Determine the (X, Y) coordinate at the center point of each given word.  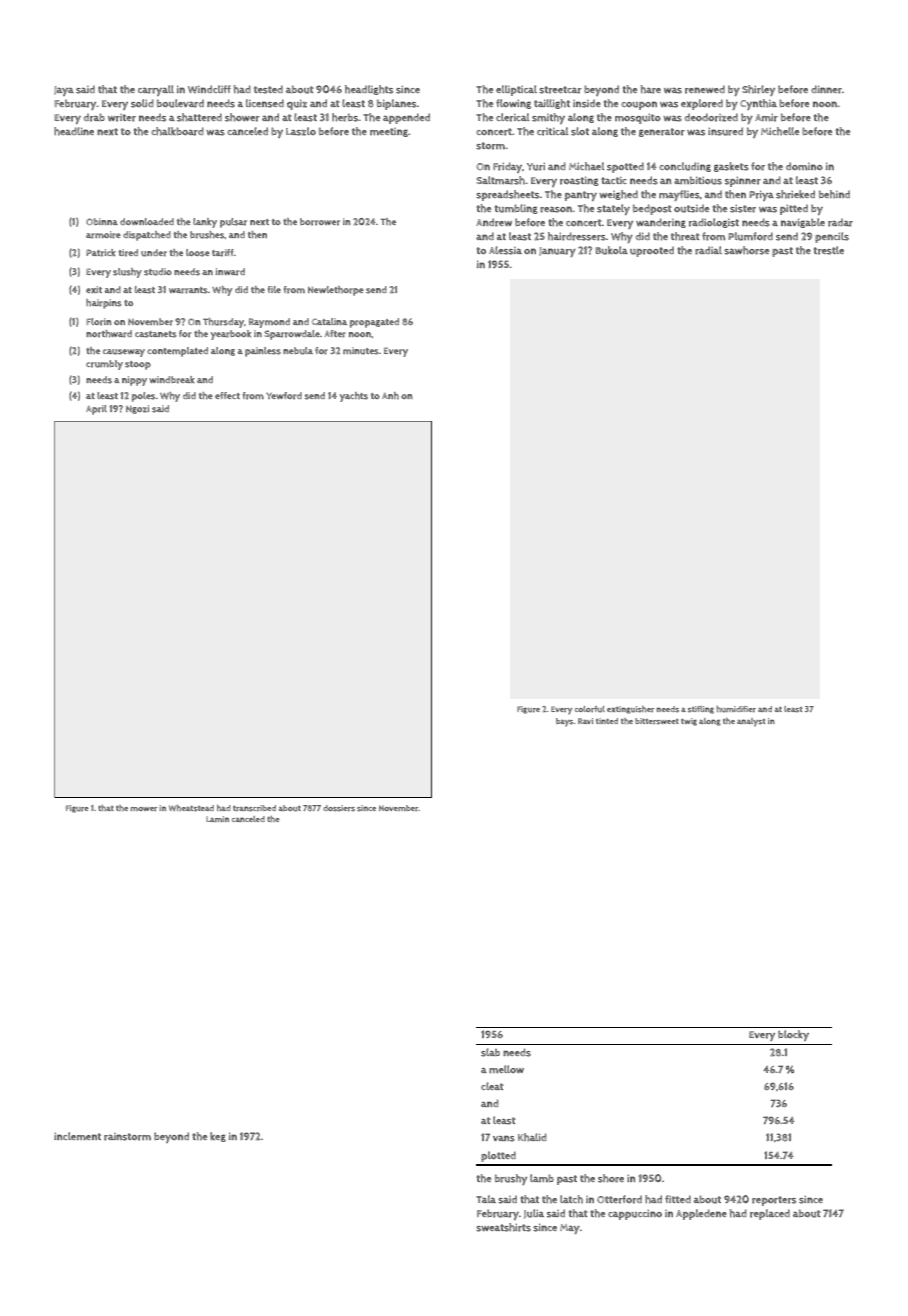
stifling (701, 710)
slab (490, 1052)
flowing (513, 104)
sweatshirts (503, 1227)
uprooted (652, 251)
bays (564, 722)
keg (218, 1137)
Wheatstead (191, 808)
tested (268, 89)
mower (144, 809)
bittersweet (657, 721)
